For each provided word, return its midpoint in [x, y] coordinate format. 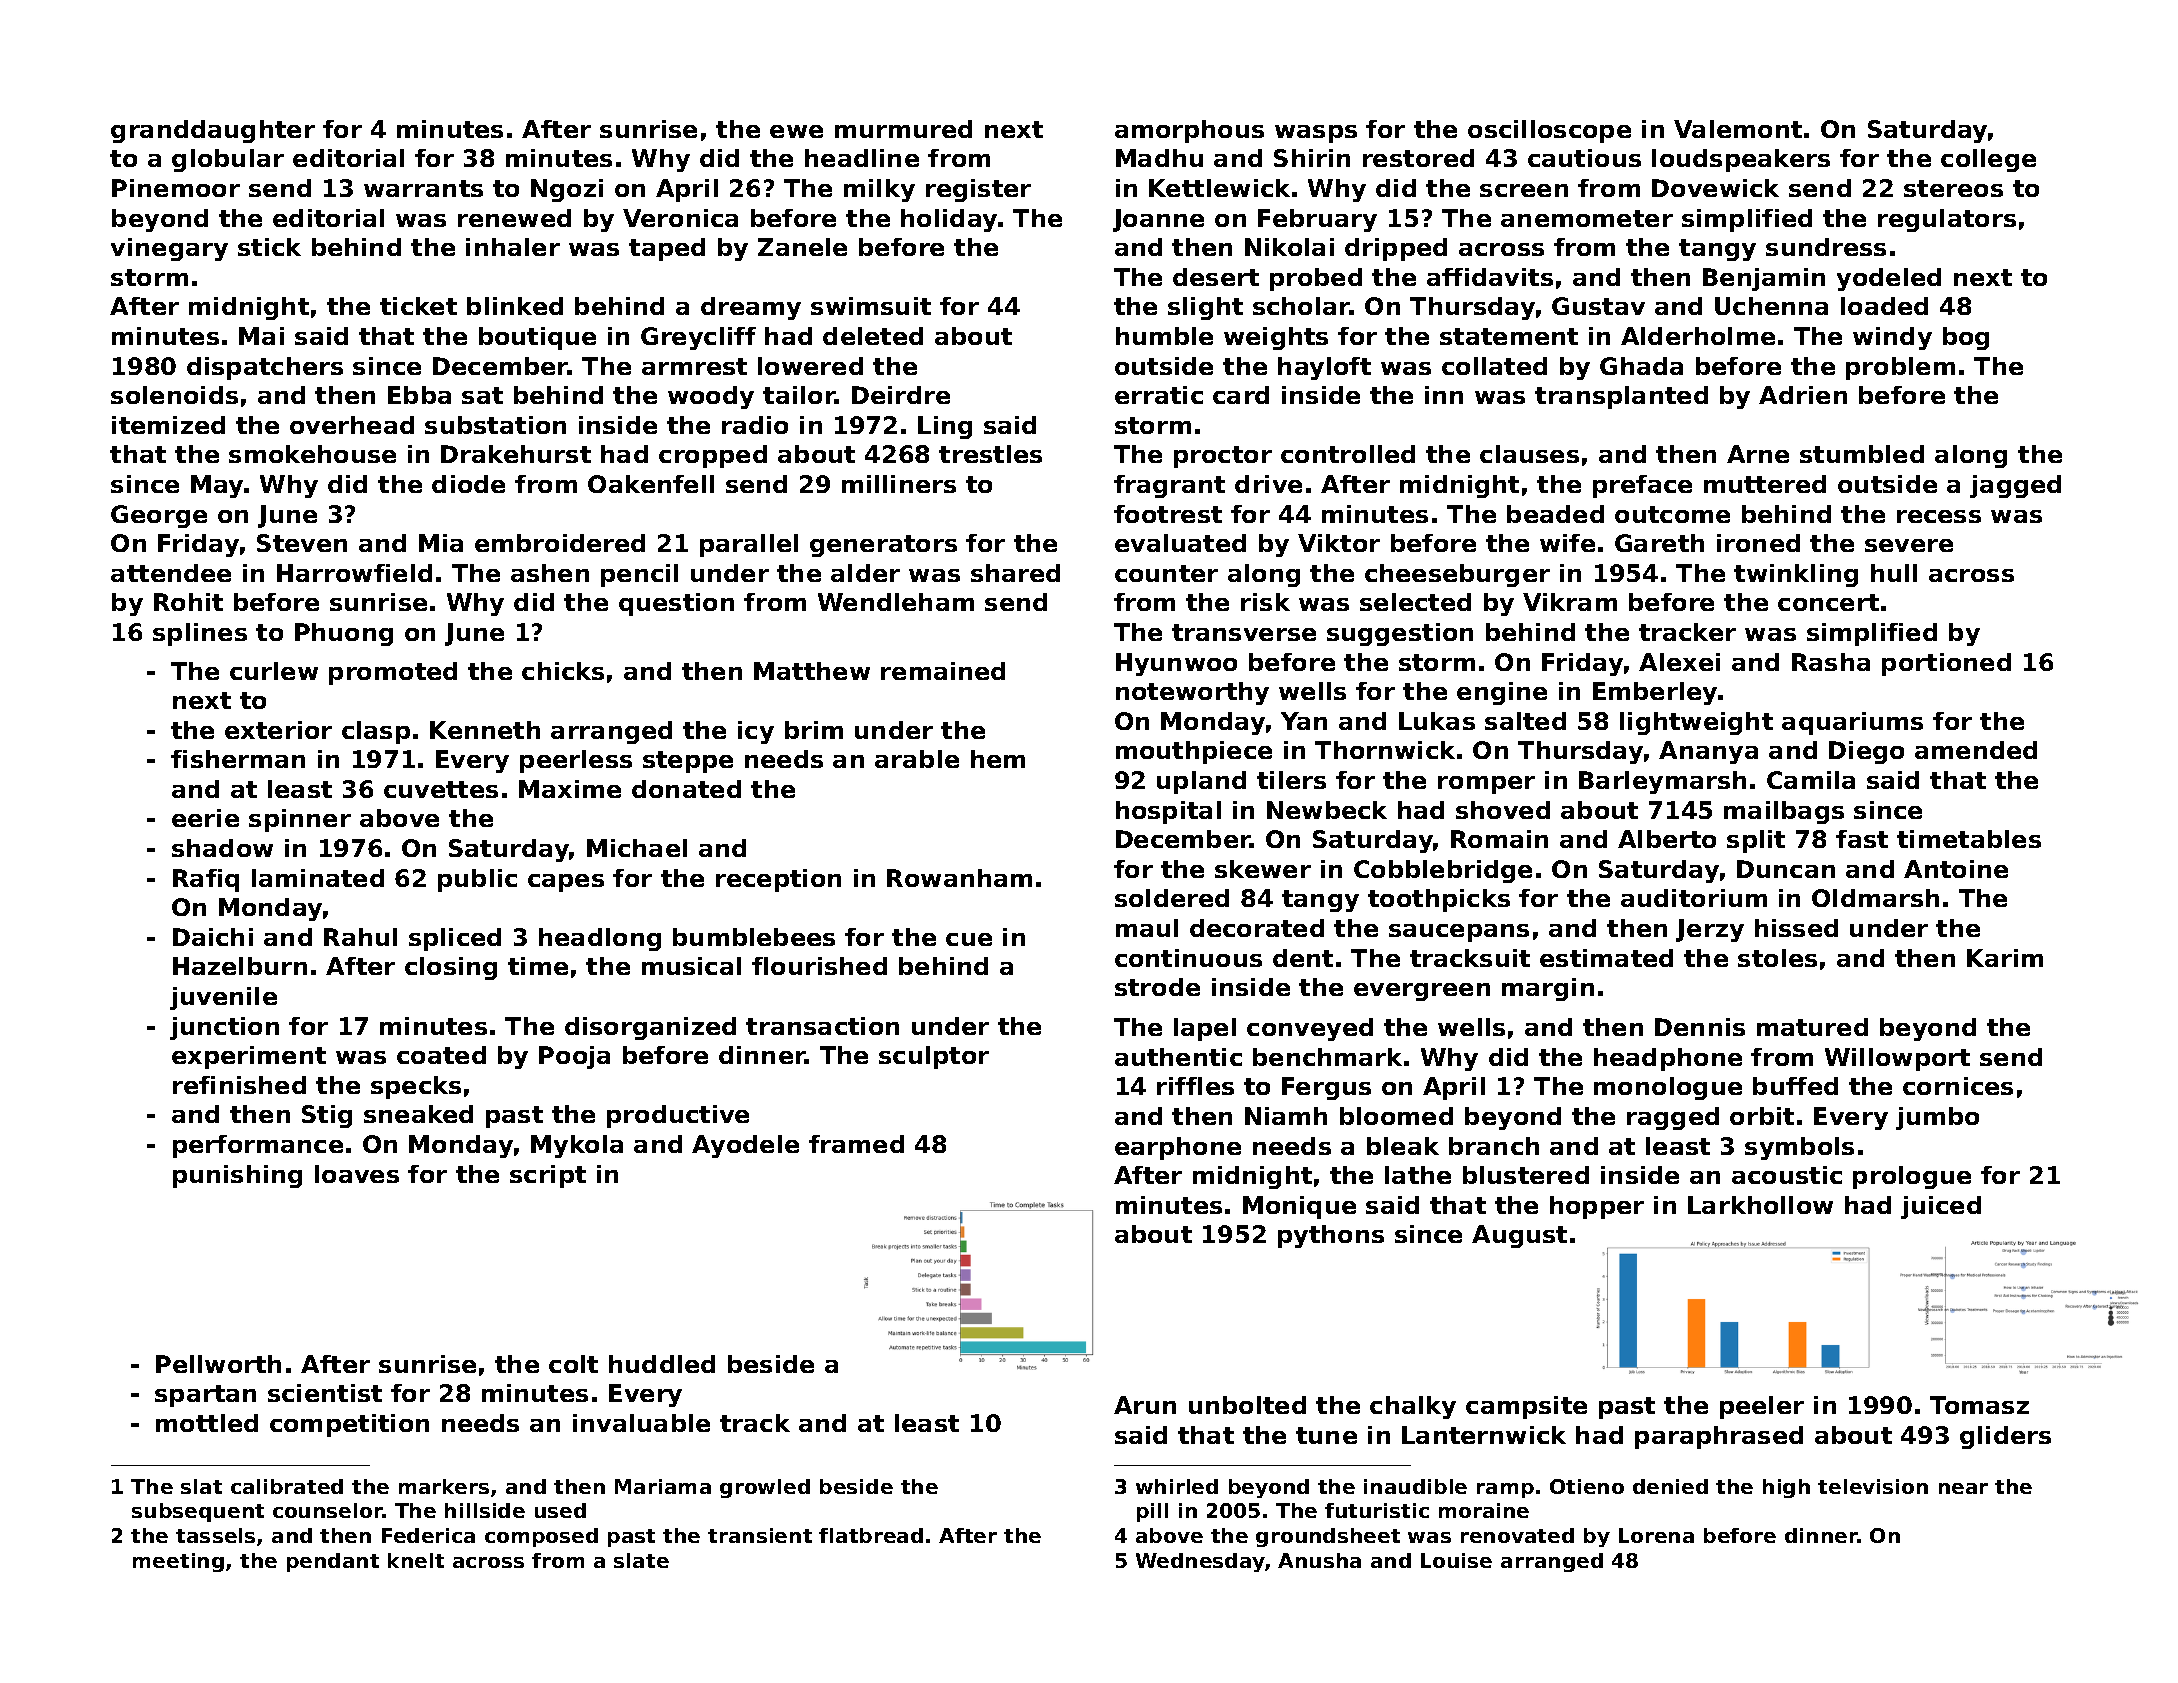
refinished [239, 1085]
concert [1828, 602]
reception [778, 880]
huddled [662, 1364]
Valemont [1738, 129]
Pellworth [218, 1364]
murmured [903, 129]
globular [228, 160]
